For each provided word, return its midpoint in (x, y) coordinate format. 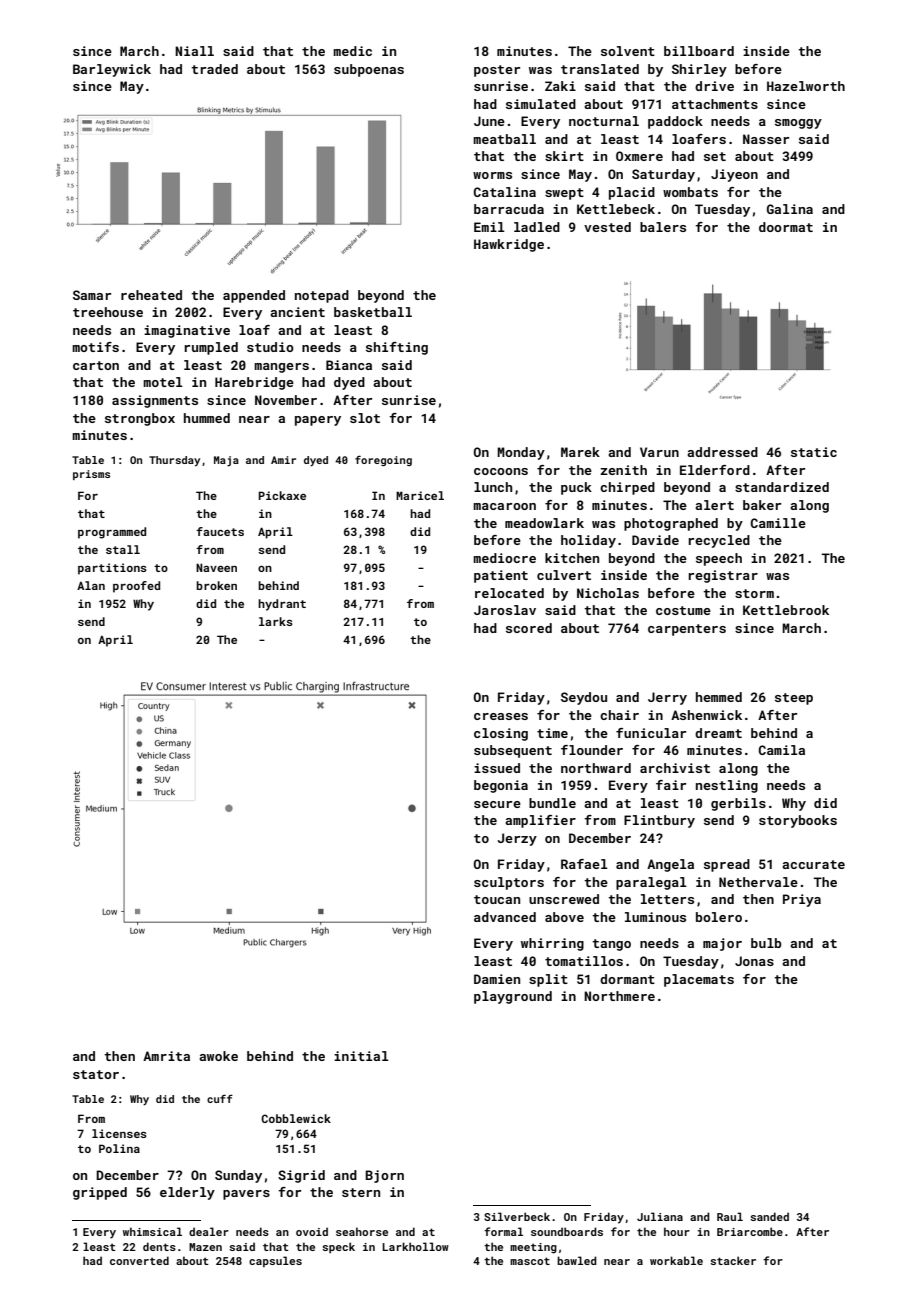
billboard (699, 51)
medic (352, 51)
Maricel (420, 495)
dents (159, 1246)
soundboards (567, 1231)
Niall (194, 51)
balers (663, 227)
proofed (136, 587)
